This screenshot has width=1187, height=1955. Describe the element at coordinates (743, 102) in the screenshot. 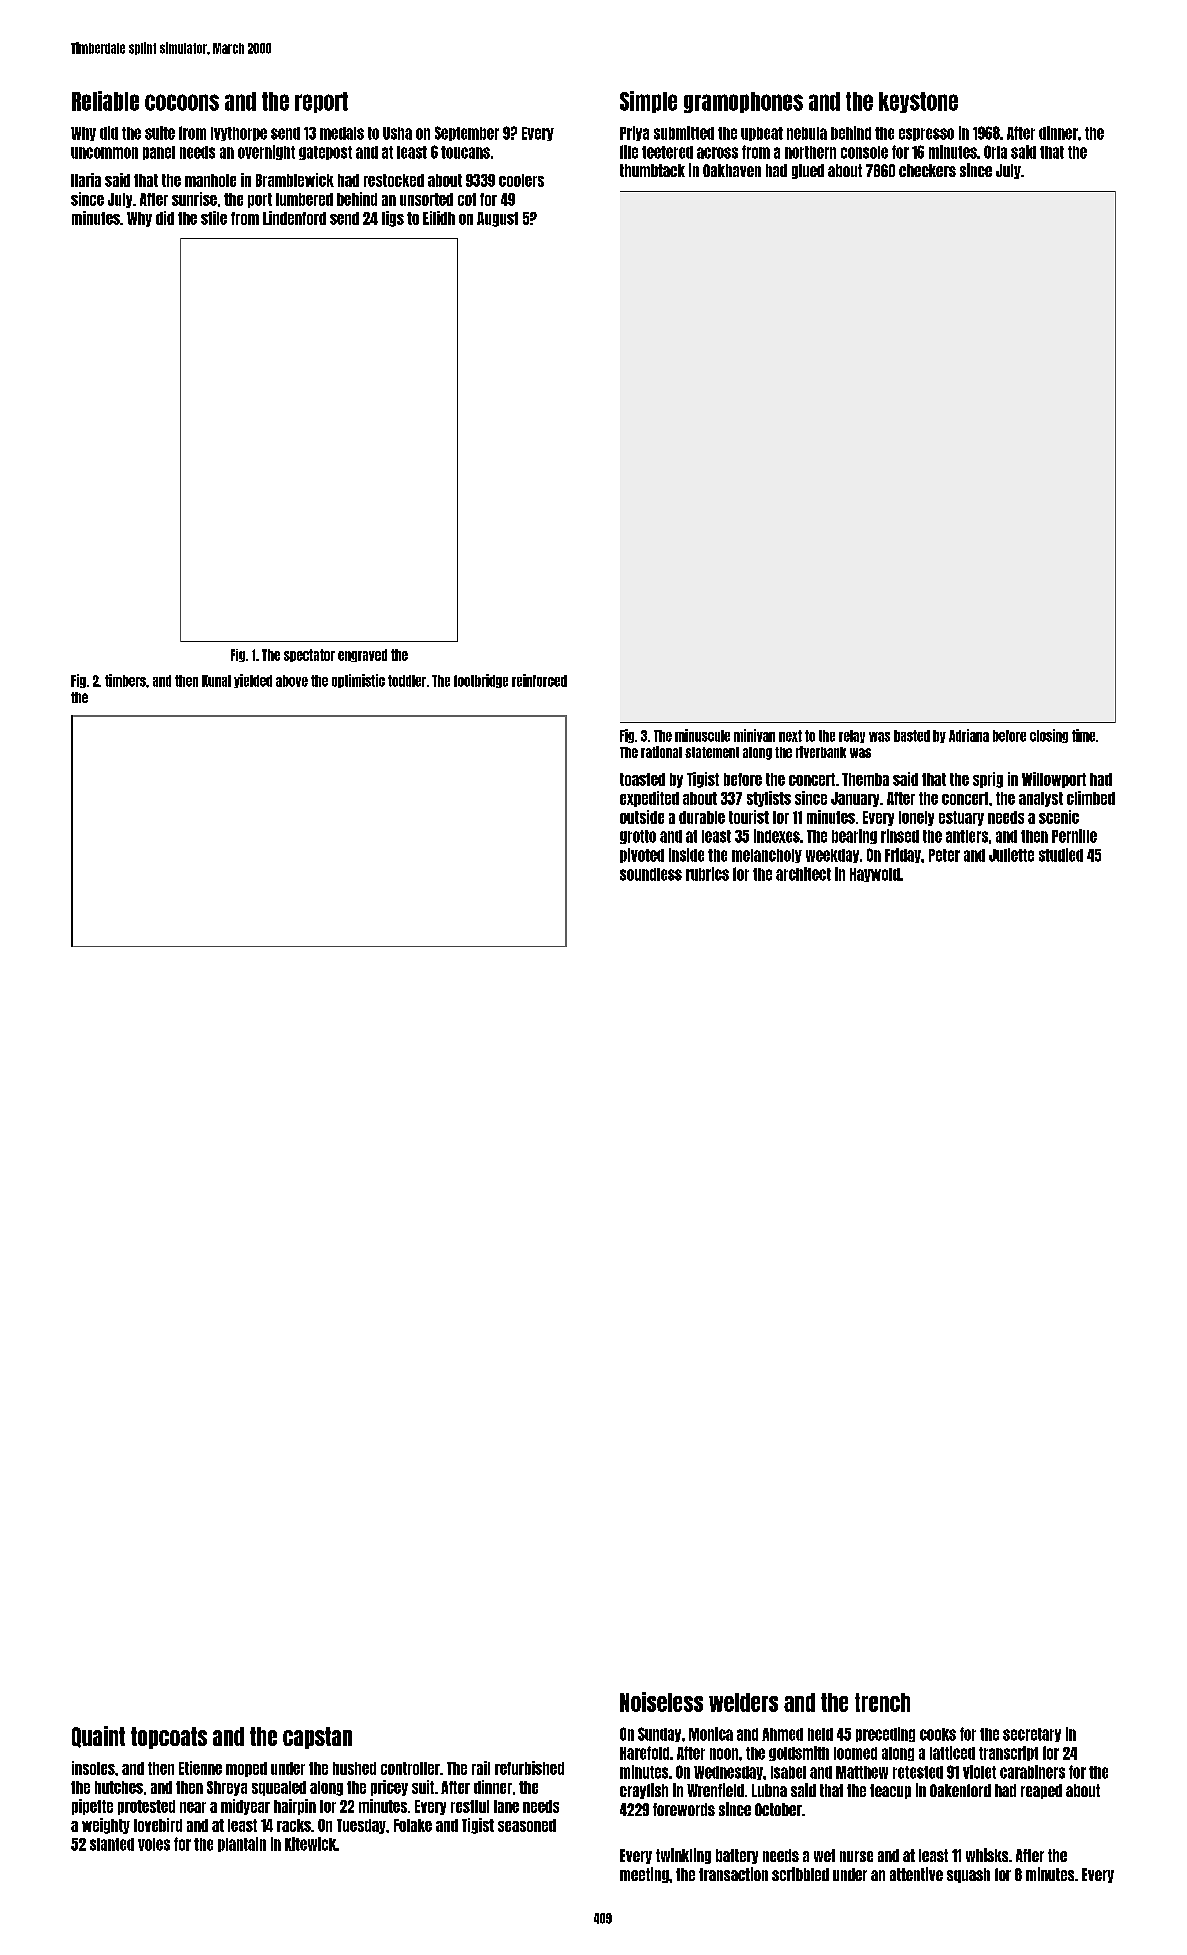

I see `gramophones` at that location.
